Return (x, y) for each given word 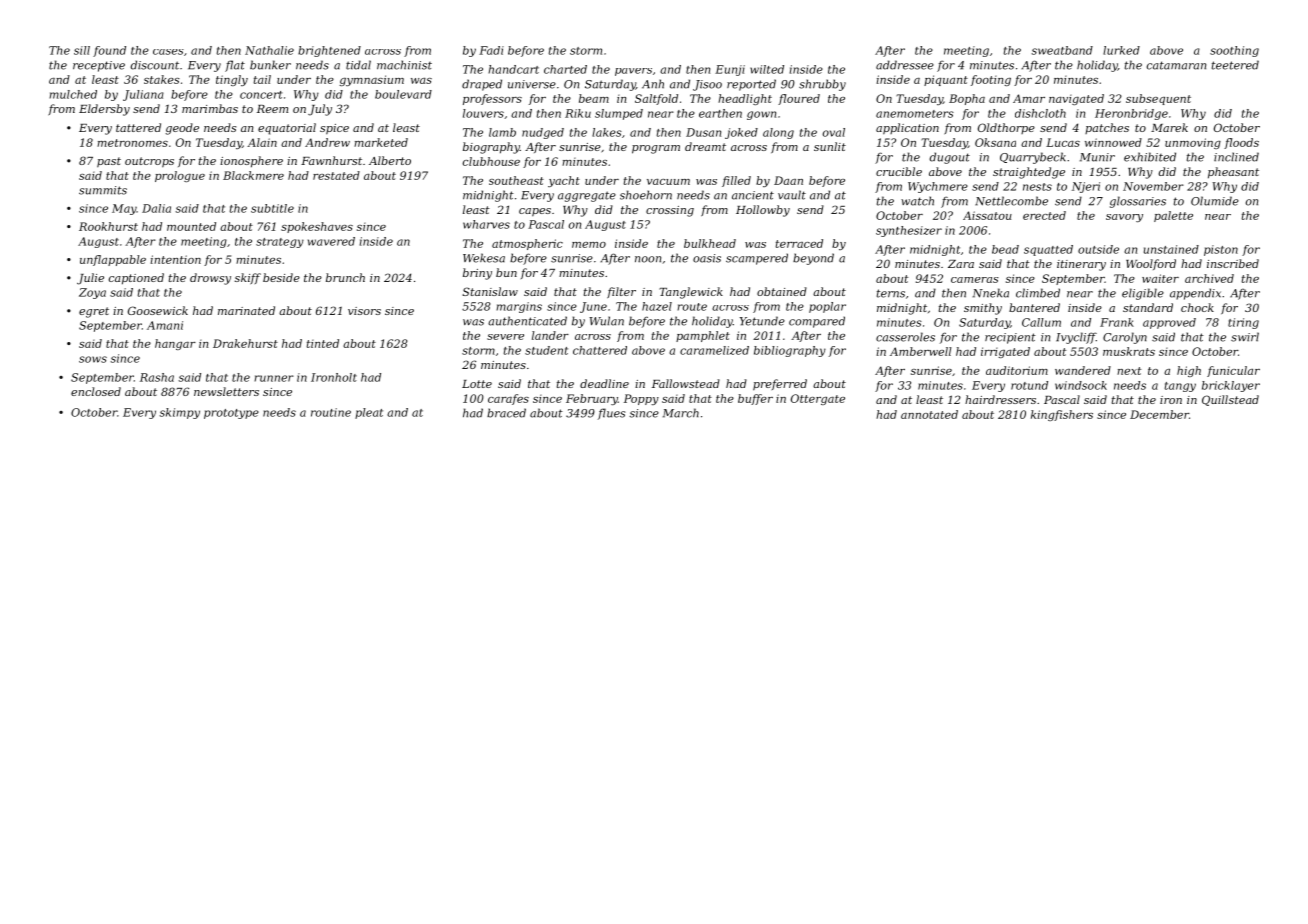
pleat (369, 413)
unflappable (113, 260)
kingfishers (1062, 415)
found (109, 51)
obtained (782, 291)
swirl (1245, 337)
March (681, 413)
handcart (513, 69)
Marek (1169, 127)
